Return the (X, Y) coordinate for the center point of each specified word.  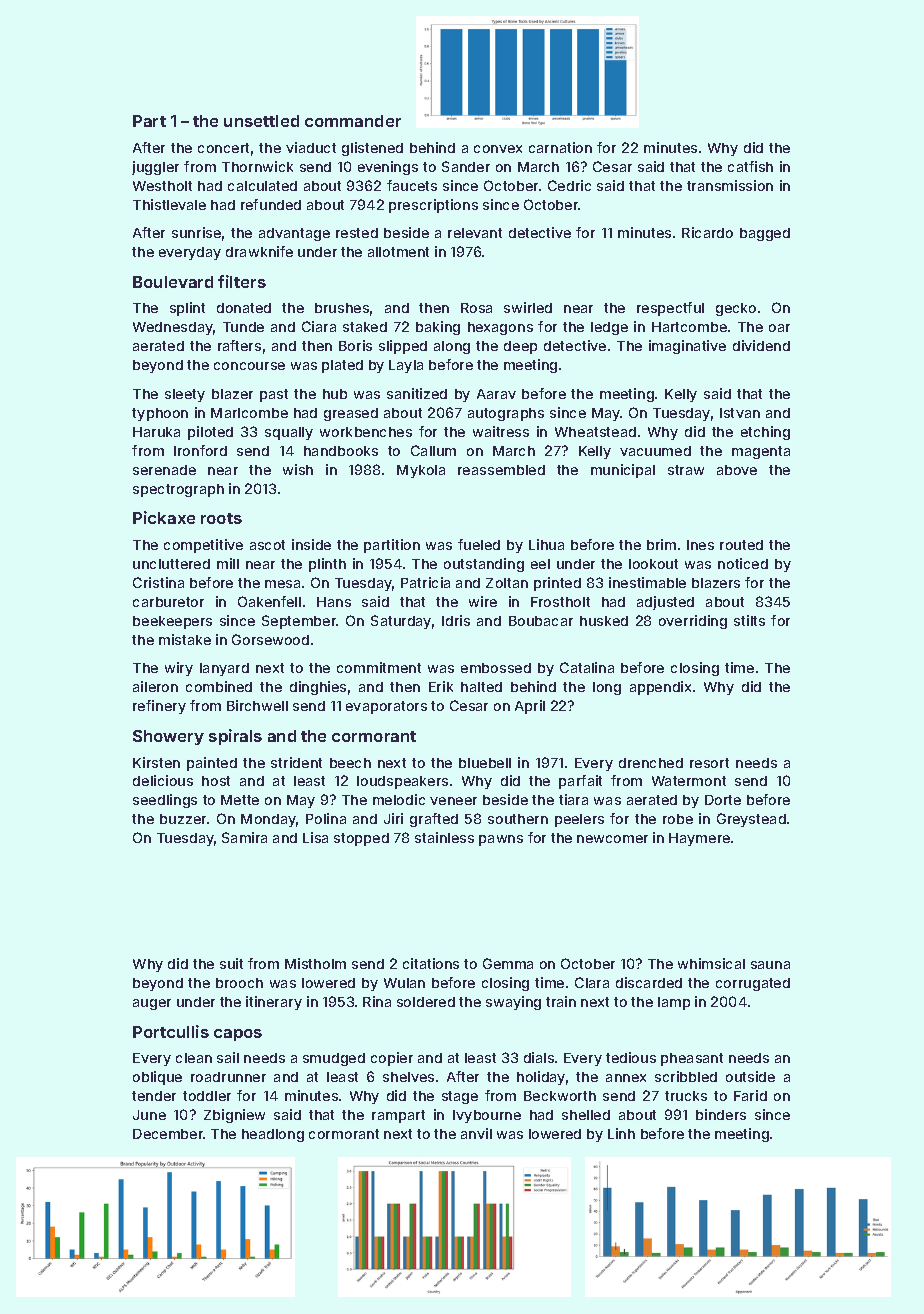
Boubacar (541, 621)
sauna (770, 965)
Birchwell (257, 705)
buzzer (183, 819)
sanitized (417, 393)
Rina (377, 1001)
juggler (155, 168)
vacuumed (655, 451)
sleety (185, 395)
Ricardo (707, 232)
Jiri (393, 818)
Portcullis (171, 1031)
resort (709, 763)
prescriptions (433, 206)
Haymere (699, 839)
